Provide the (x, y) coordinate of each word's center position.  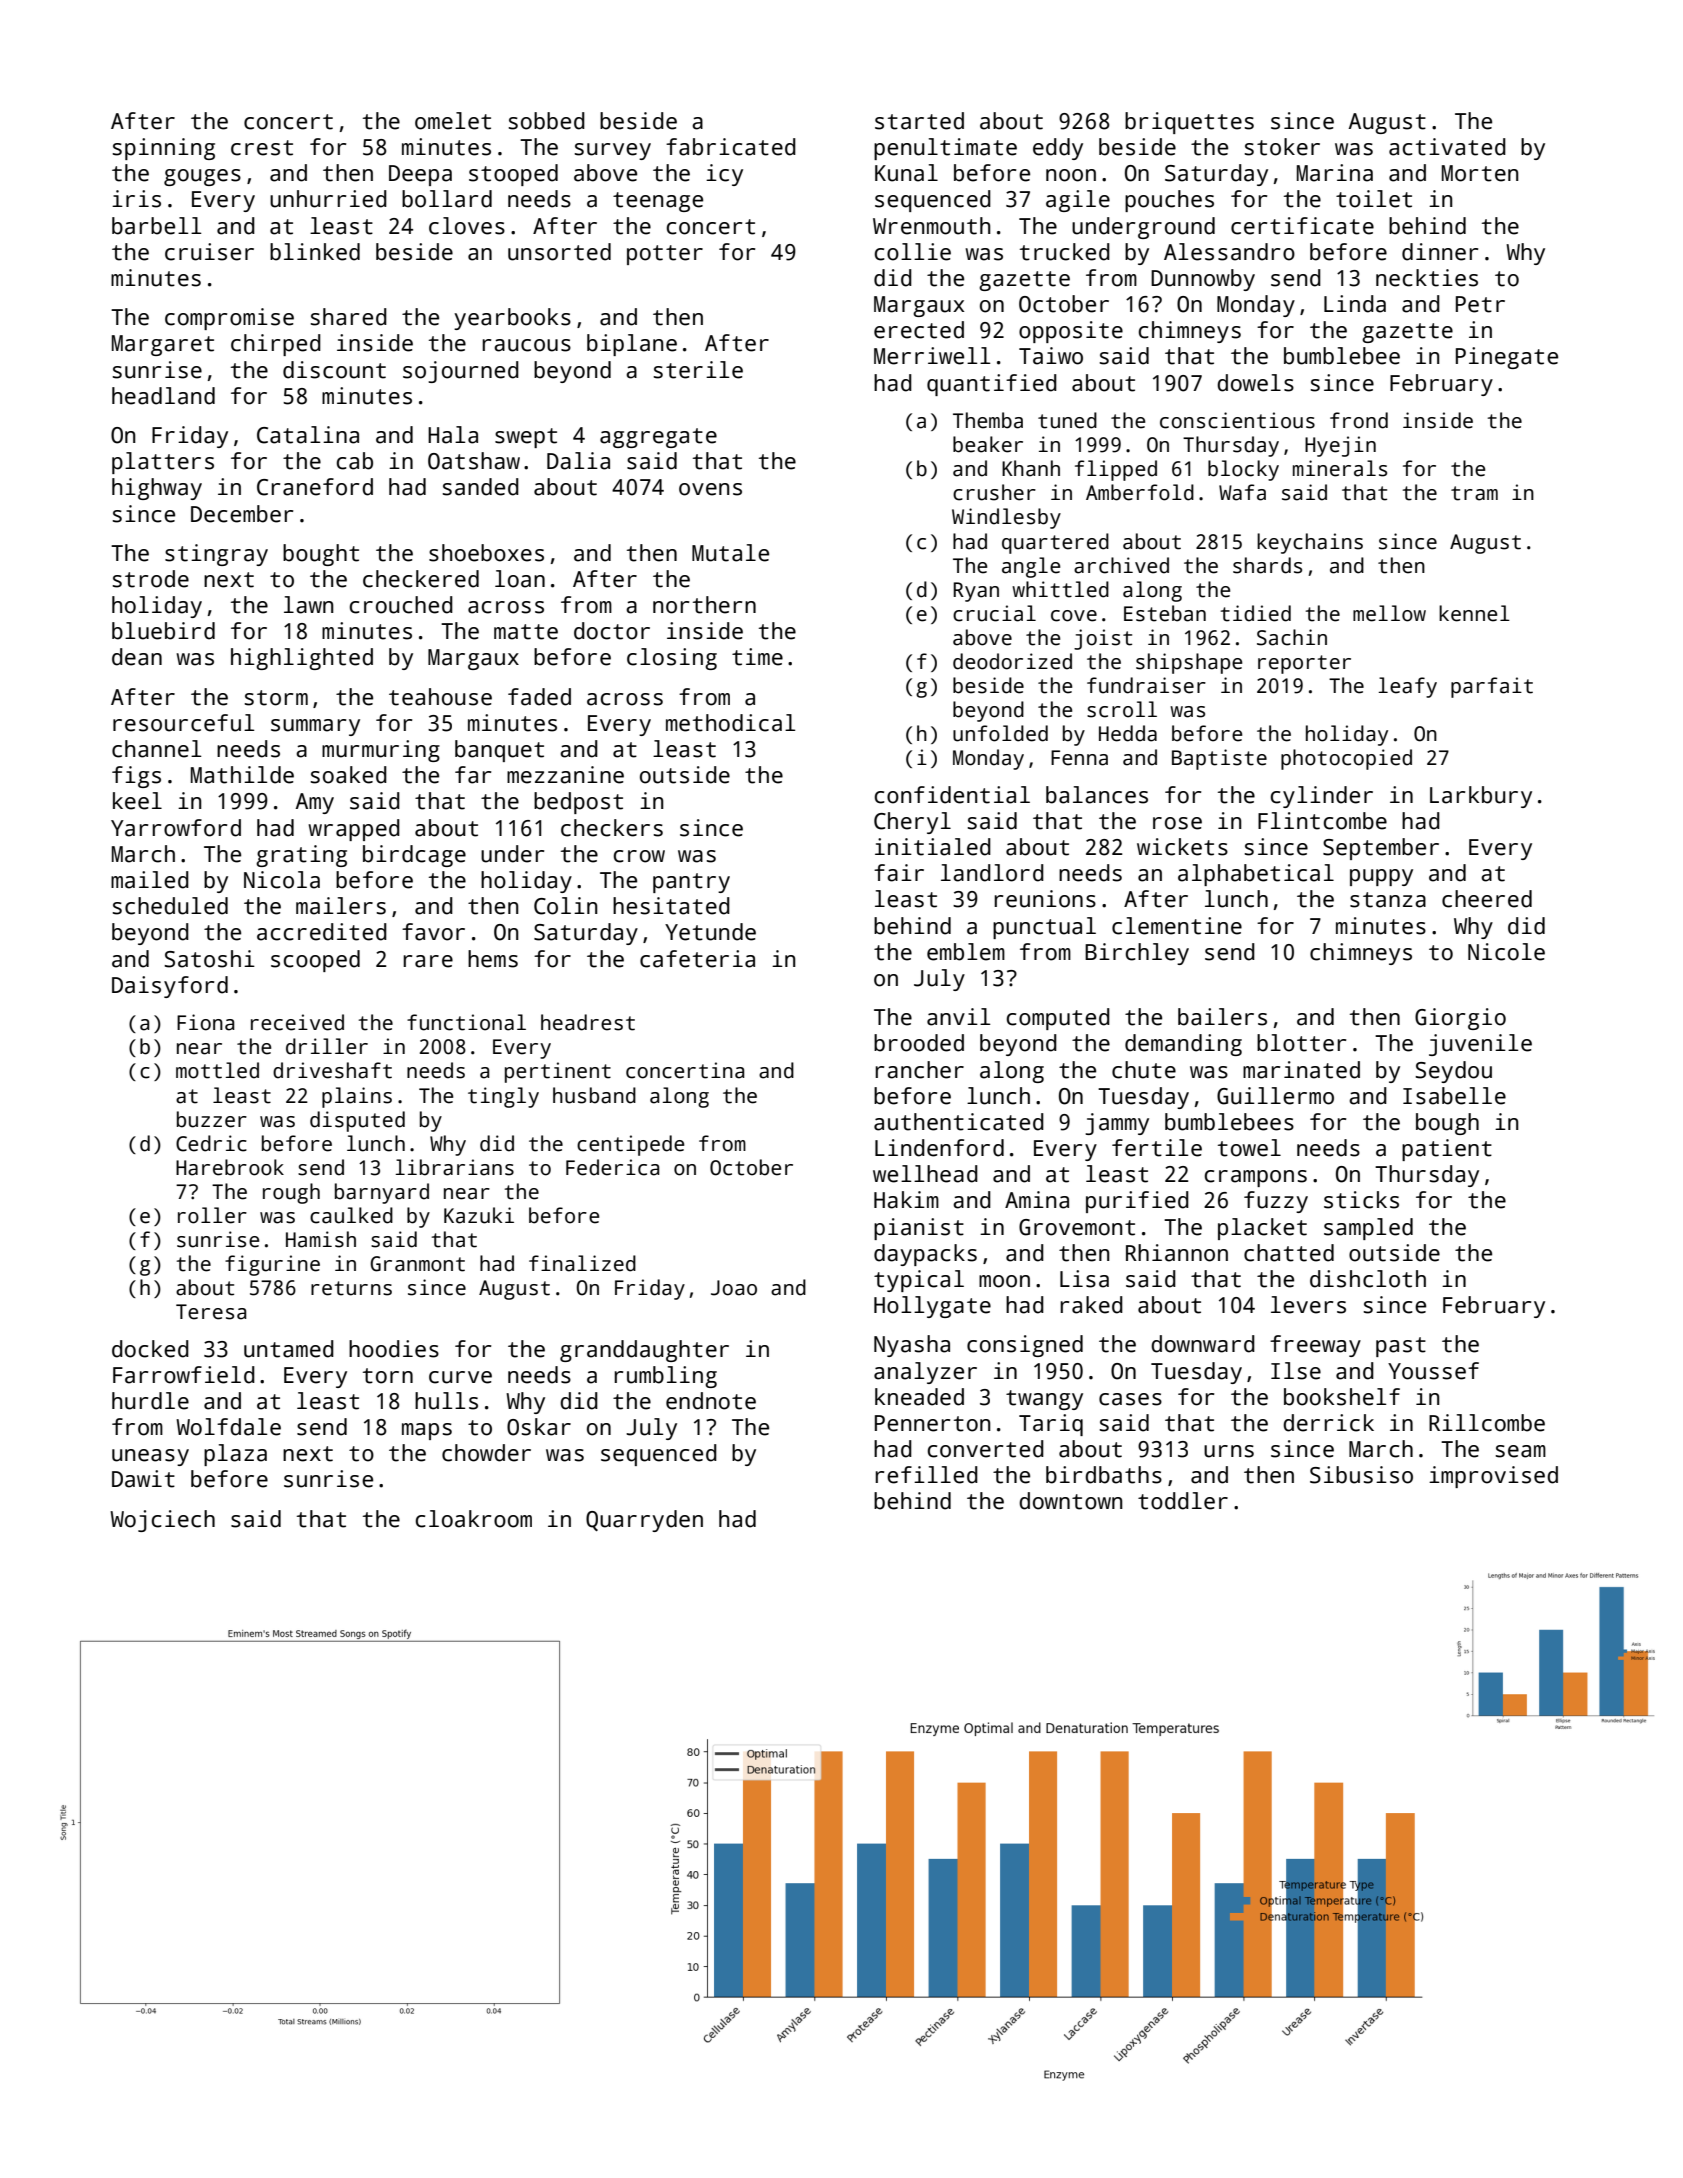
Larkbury (1481, 797)
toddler (1183, 1501)
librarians (455, 1167)
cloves (467, 226)
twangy (1044, 1400)
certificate (1302, 226)
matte (526, 632)
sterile (698, 370)
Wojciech (162, 1521)
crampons (1256, 1178)
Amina (1037, 1200)
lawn (309, 605)
